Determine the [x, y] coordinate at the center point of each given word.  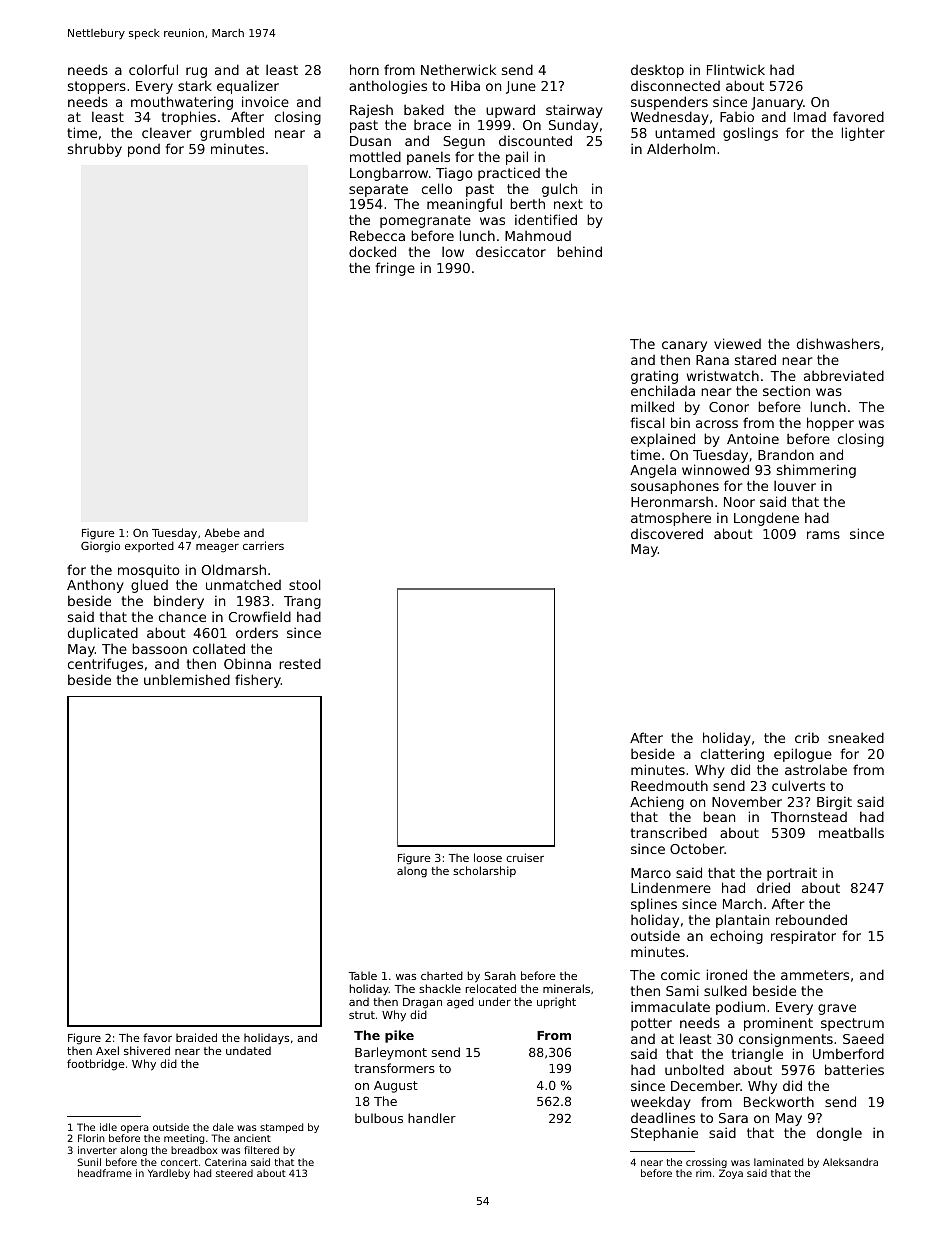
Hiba [465, 85]
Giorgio [100, 547]
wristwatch [723, 375]
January [777, 103]
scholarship [484, 871]
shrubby [95, 150]
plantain [742, 921]
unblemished [187, 679]
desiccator [511, 251]
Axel [107, 1050]
